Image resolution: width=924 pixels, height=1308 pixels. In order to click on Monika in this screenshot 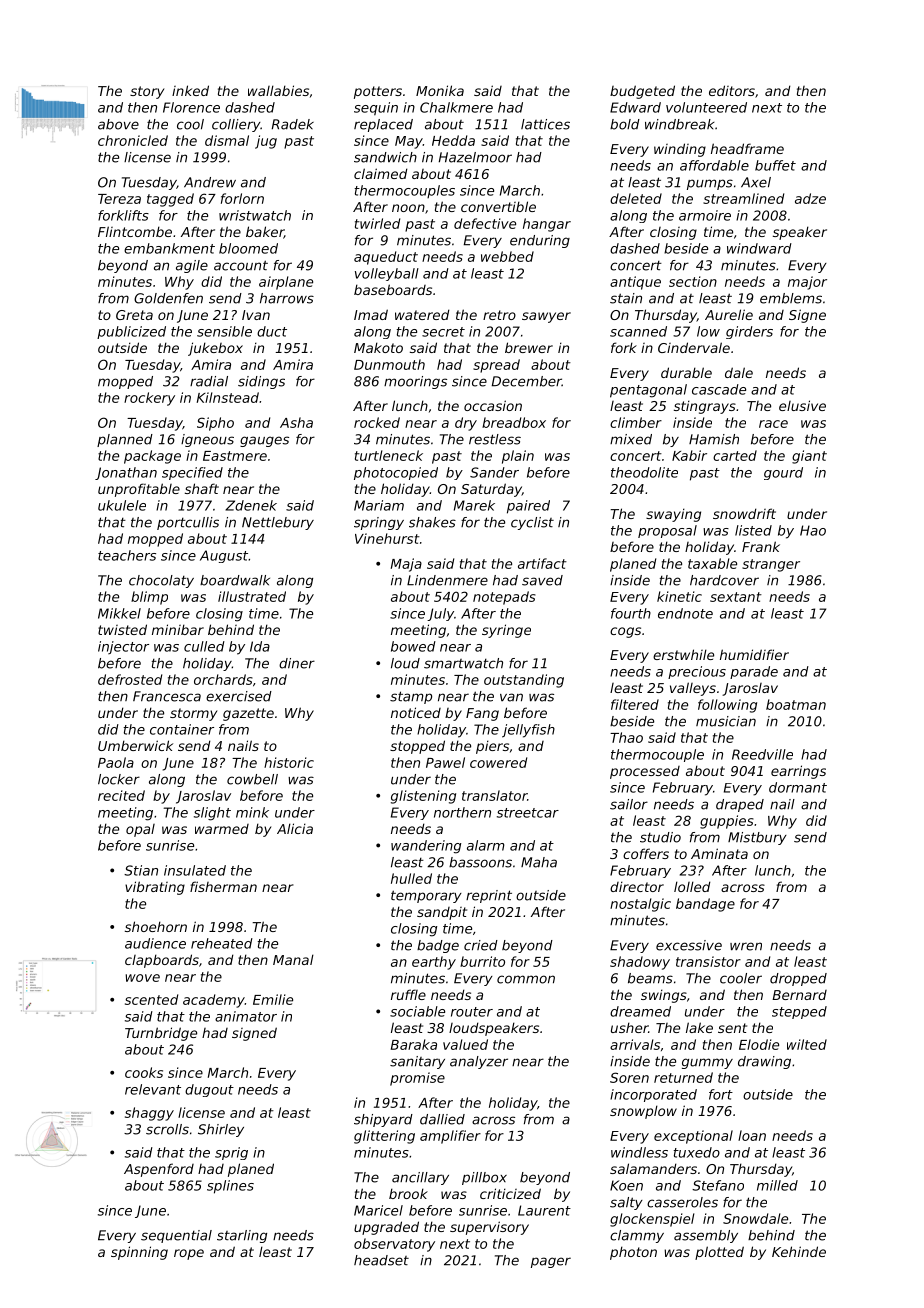, I will do `click(440, 90)`.
